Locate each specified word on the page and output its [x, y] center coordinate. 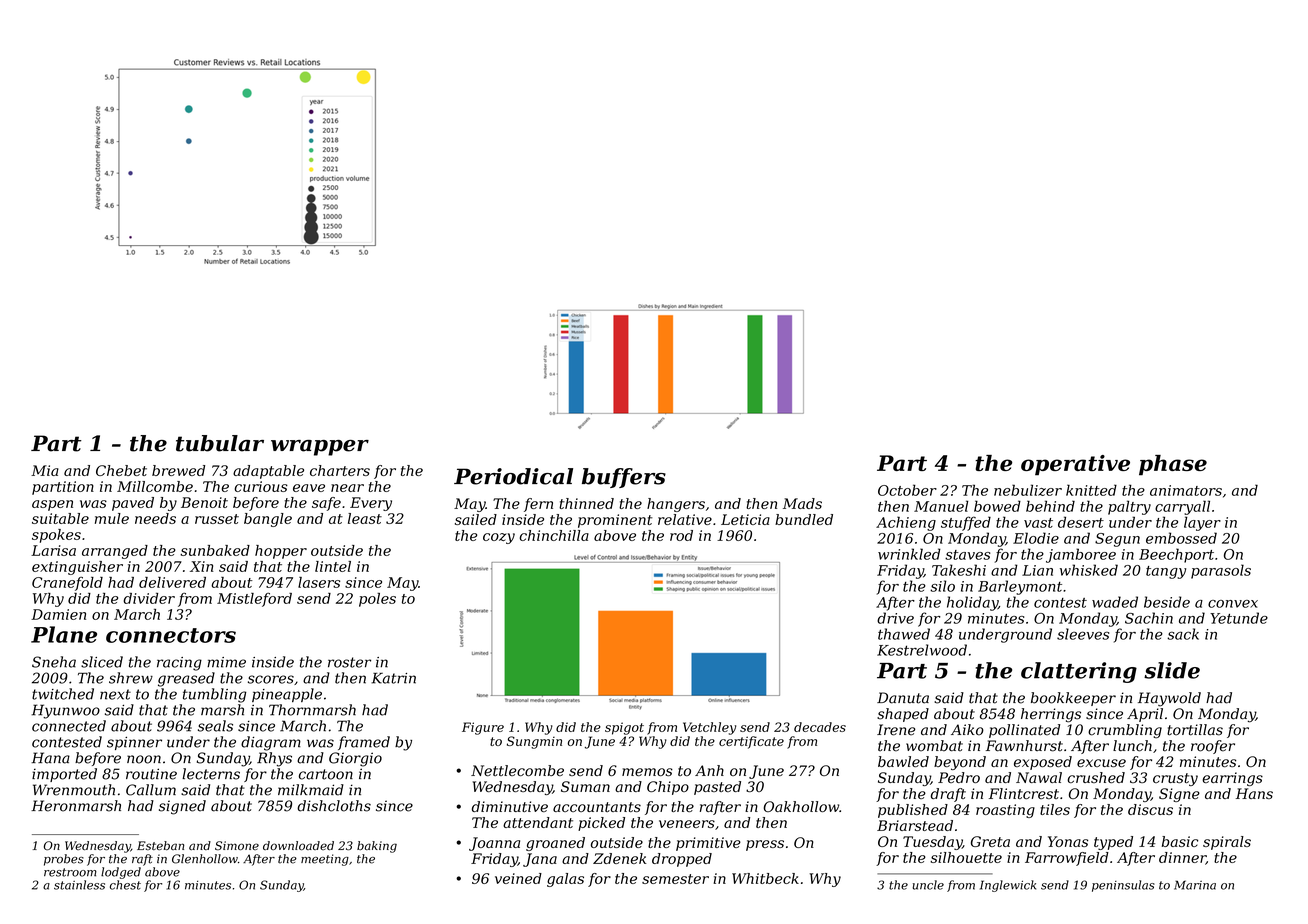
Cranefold [67, 584]
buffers [624, 478]
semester [675, 879]
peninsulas [1123, 886]
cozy [499, 538]
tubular [220, 443]
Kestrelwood [922, 650]
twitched [63, 694]
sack [1183, 634]
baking [377, 847]
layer [1202, 523]
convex [1233, 604]
